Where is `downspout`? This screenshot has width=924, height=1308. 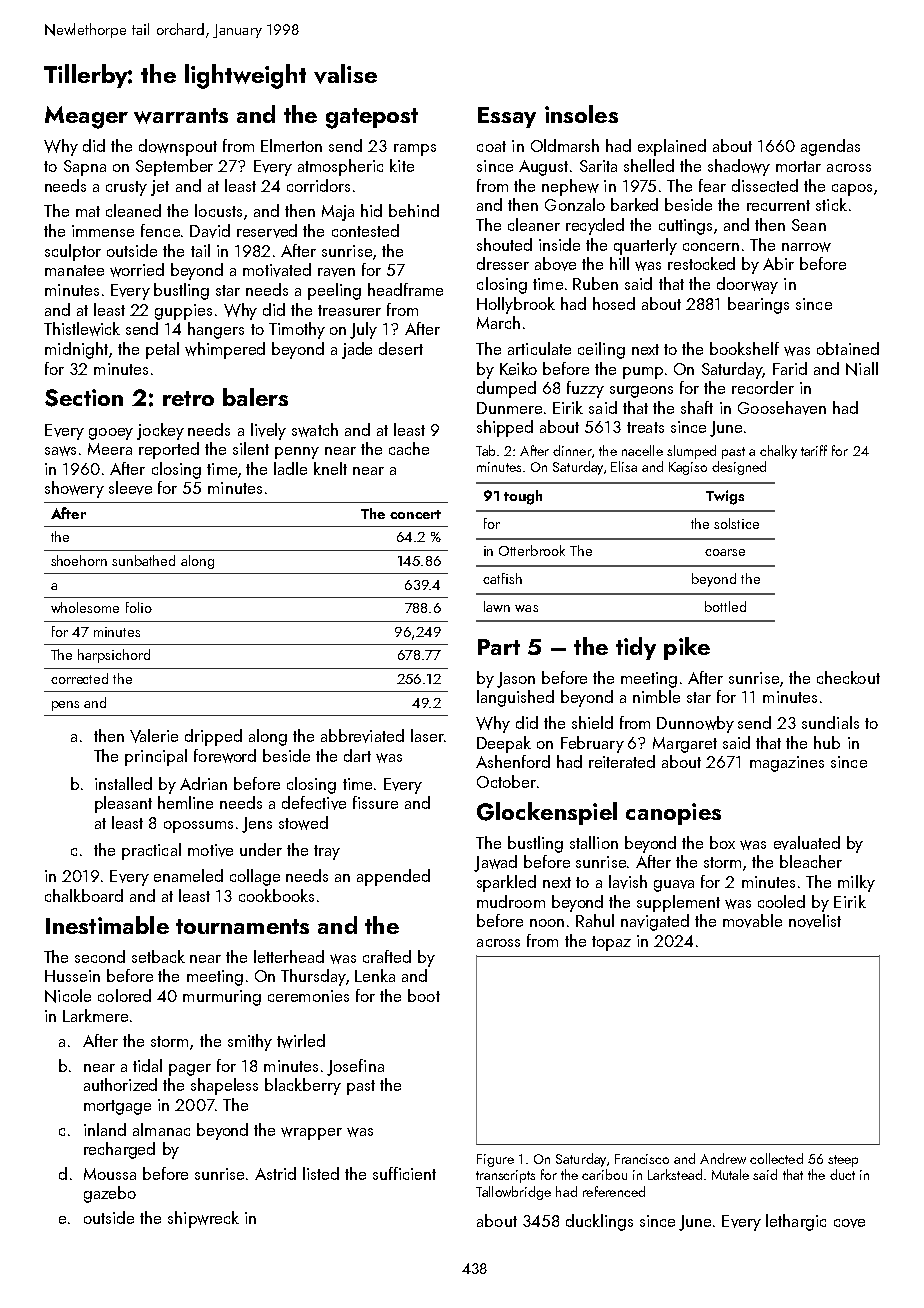
downspout is located at coordinates (178, 147).
